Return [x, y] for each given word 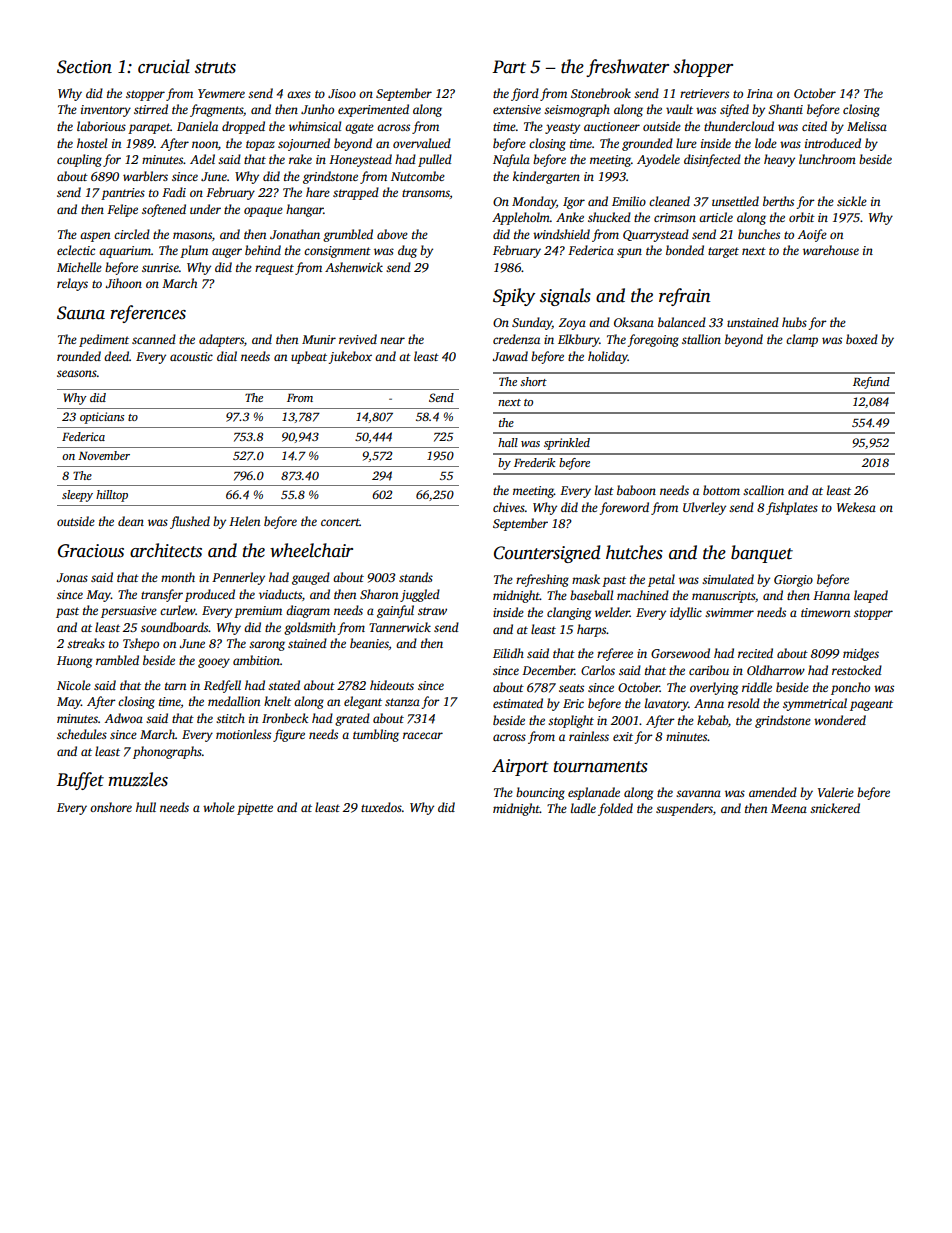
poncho [850, 688]
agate [359, 128]
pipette [255, 809]
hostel [92, 143]
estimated [518, 703]
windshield [561, 234]
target [723, 252]
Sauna [81, 313]
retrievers [704, 93]
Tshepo [141, 644]
